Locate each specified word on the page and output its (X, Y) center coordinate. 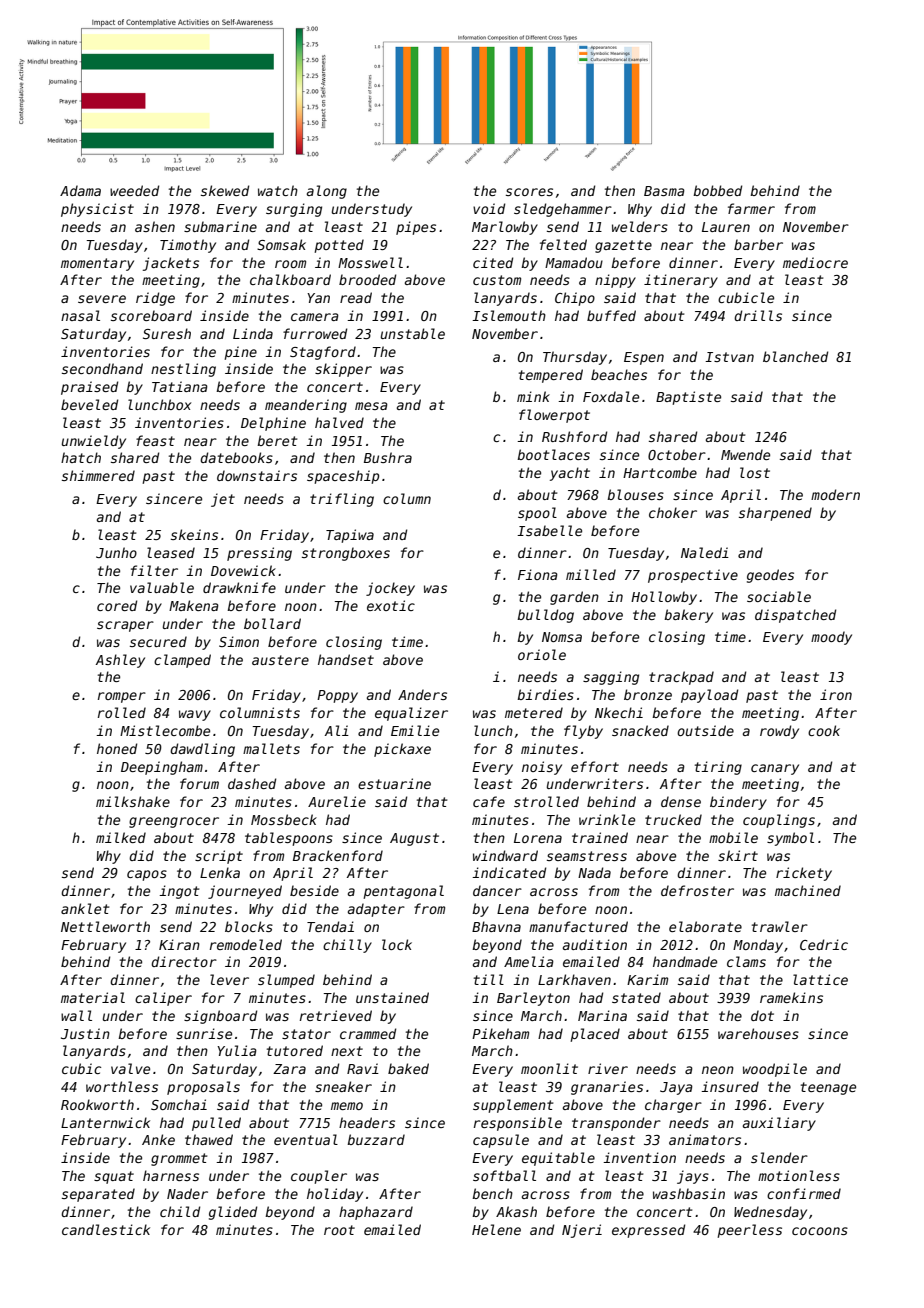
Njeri (582, 1231)
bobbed (717, 190)
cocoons (820, 1231)
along (327, 192)
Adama (80, 190)
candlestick (106, 1229)
